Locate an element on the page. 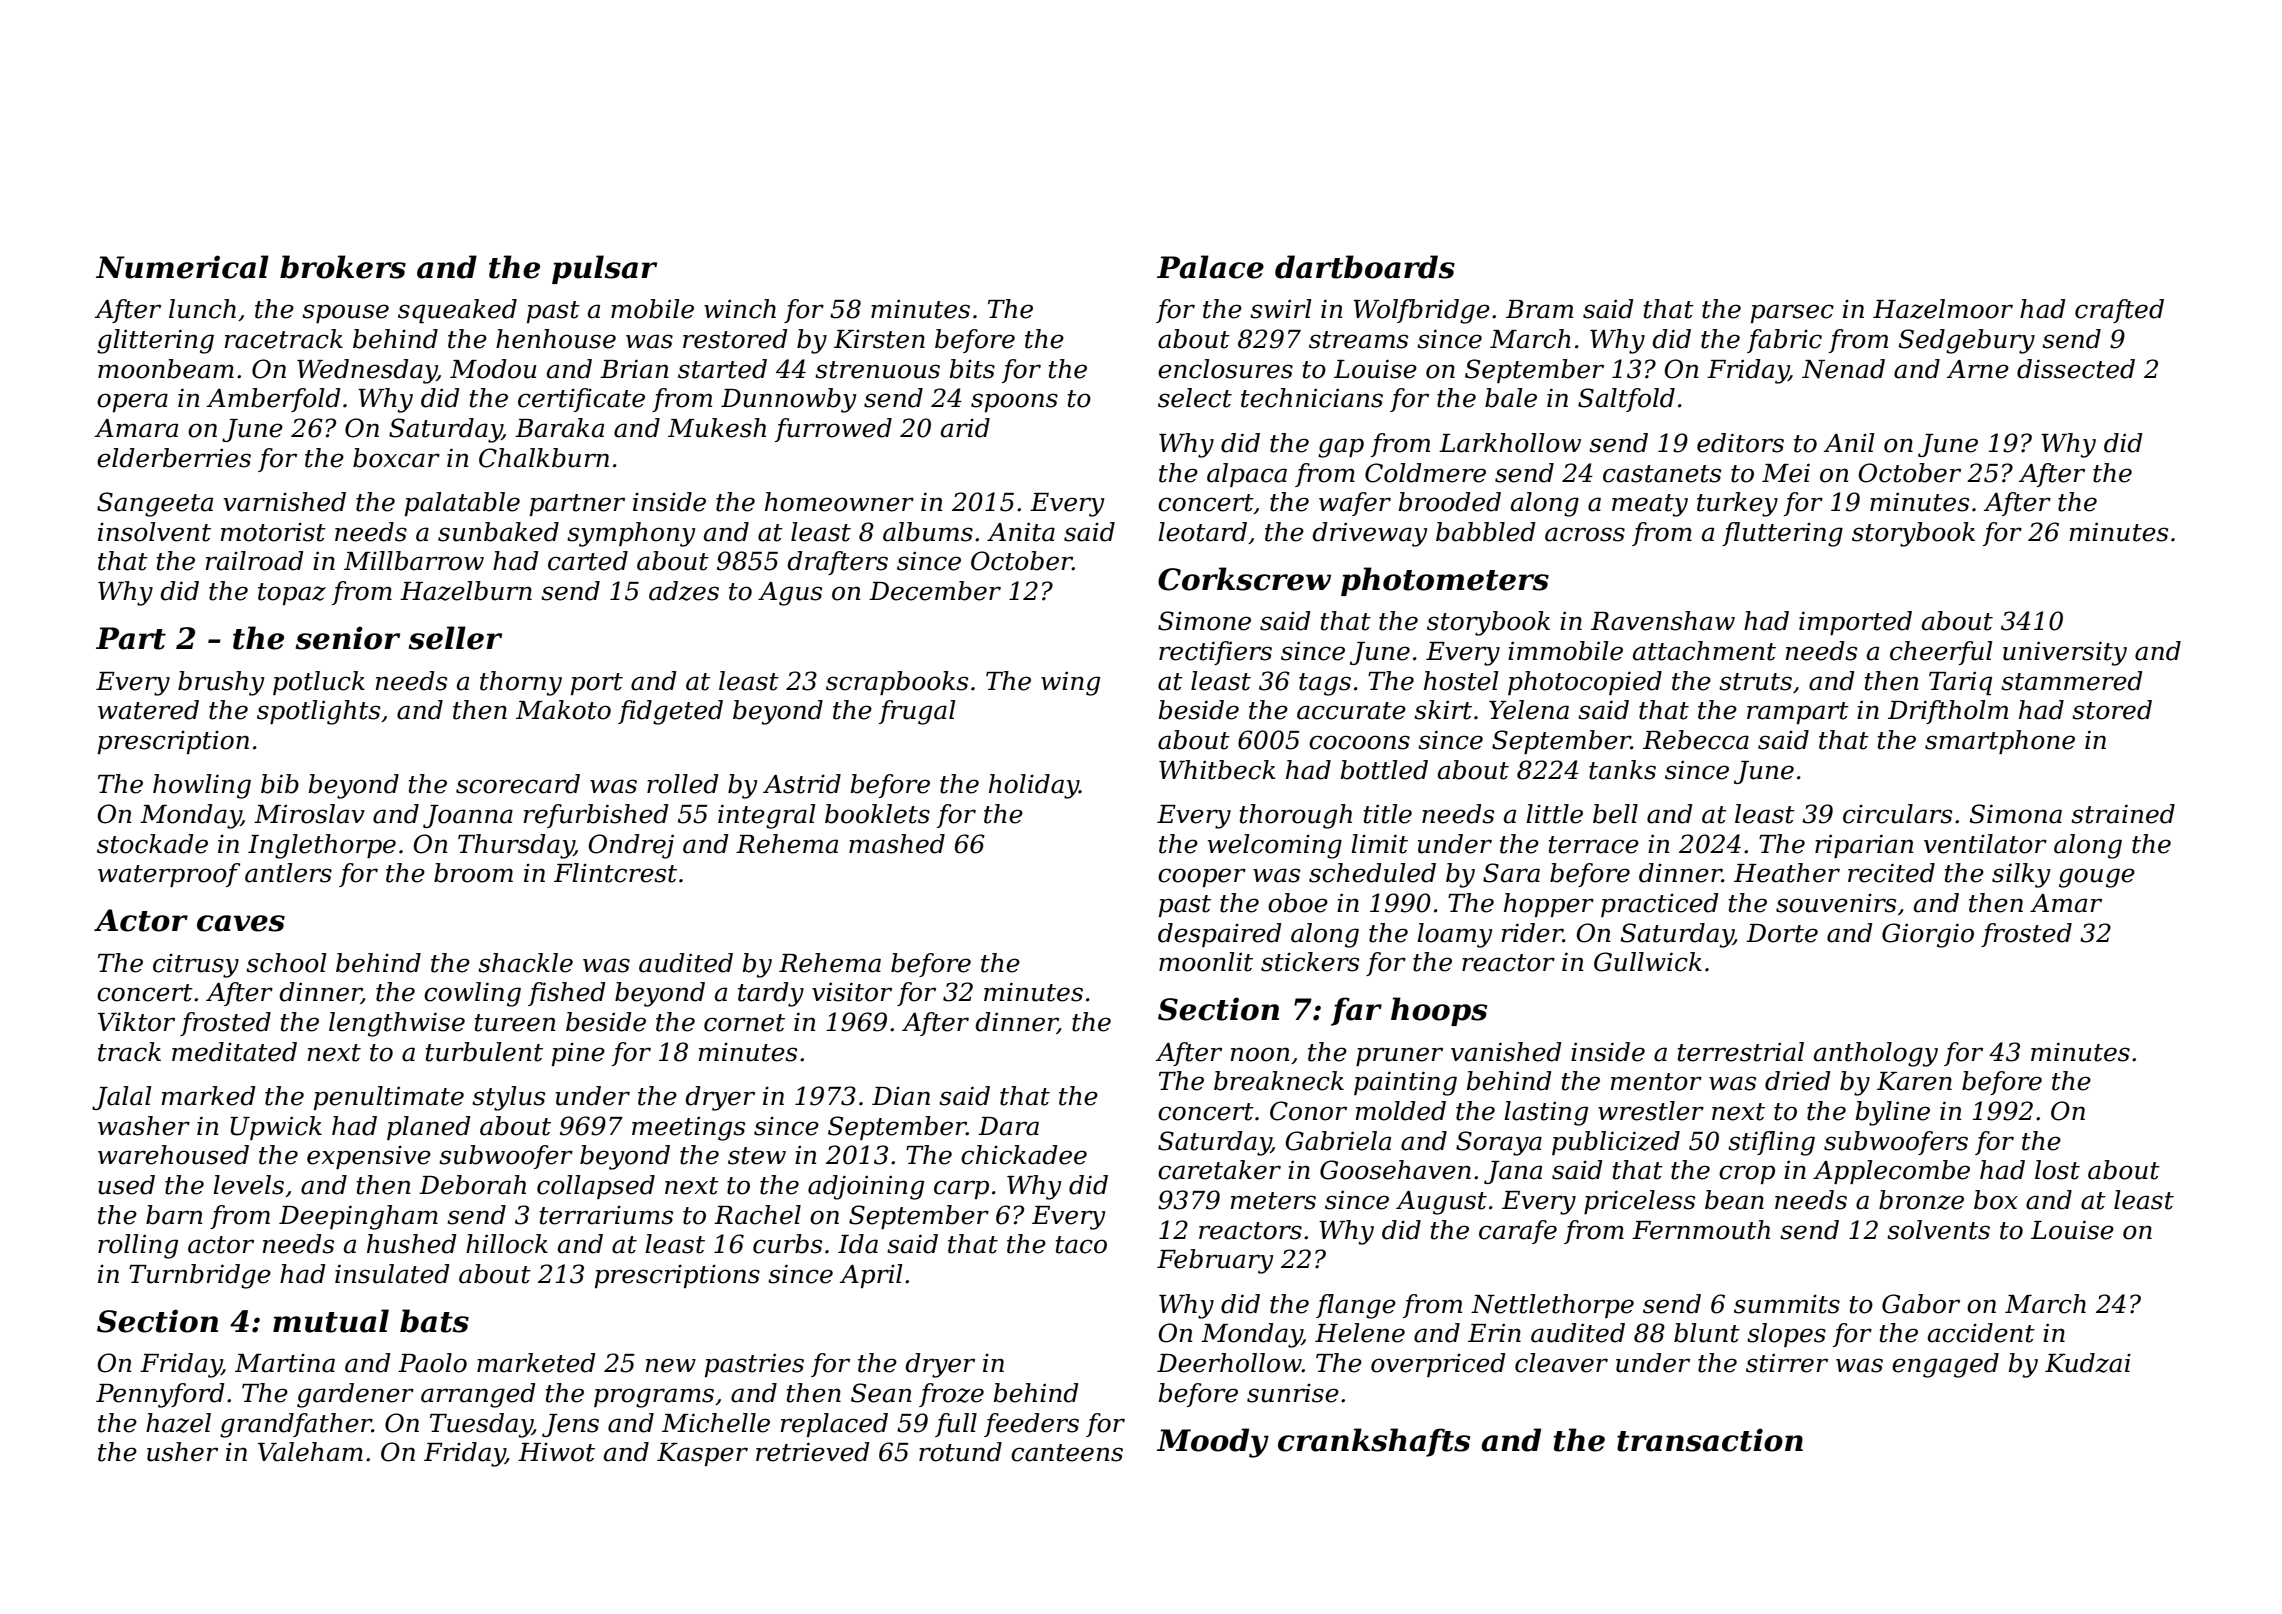 The height and width of the image is (1614, 2282). April is located at coordinates (871, 1276).
